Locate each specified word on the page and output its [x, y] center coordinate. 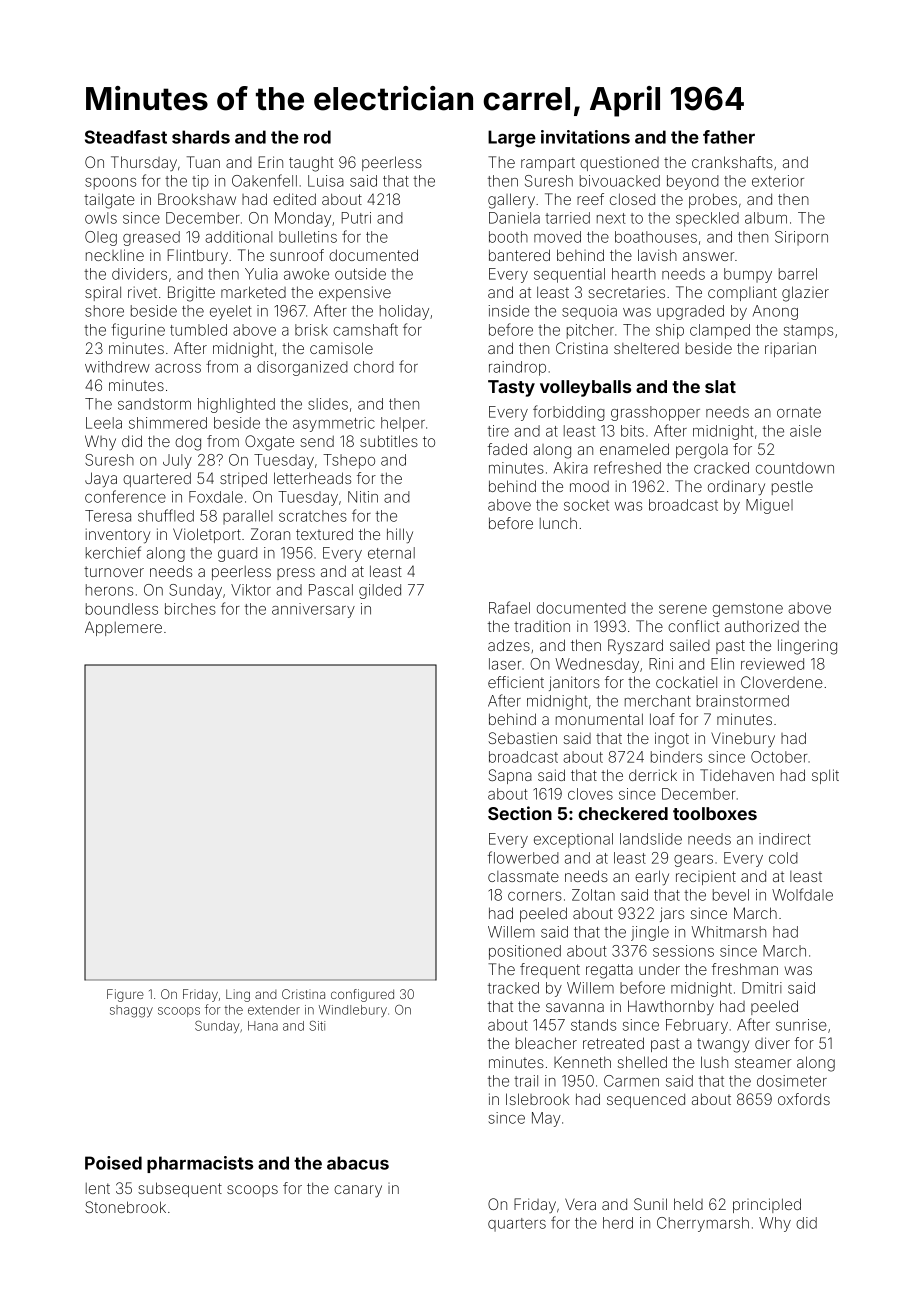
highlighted [236, 405]
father [729, 137]
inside [509, 311]
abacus [358, 1163]
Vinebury [743, 739]
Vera [580, 1204]
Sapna [510, 776]
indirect [785, 839]
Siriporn [801, 238]
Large [512, 139]
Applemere [123, 628]
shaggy [131, 1011]
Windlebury [353, 1011]
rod [317, 137]
